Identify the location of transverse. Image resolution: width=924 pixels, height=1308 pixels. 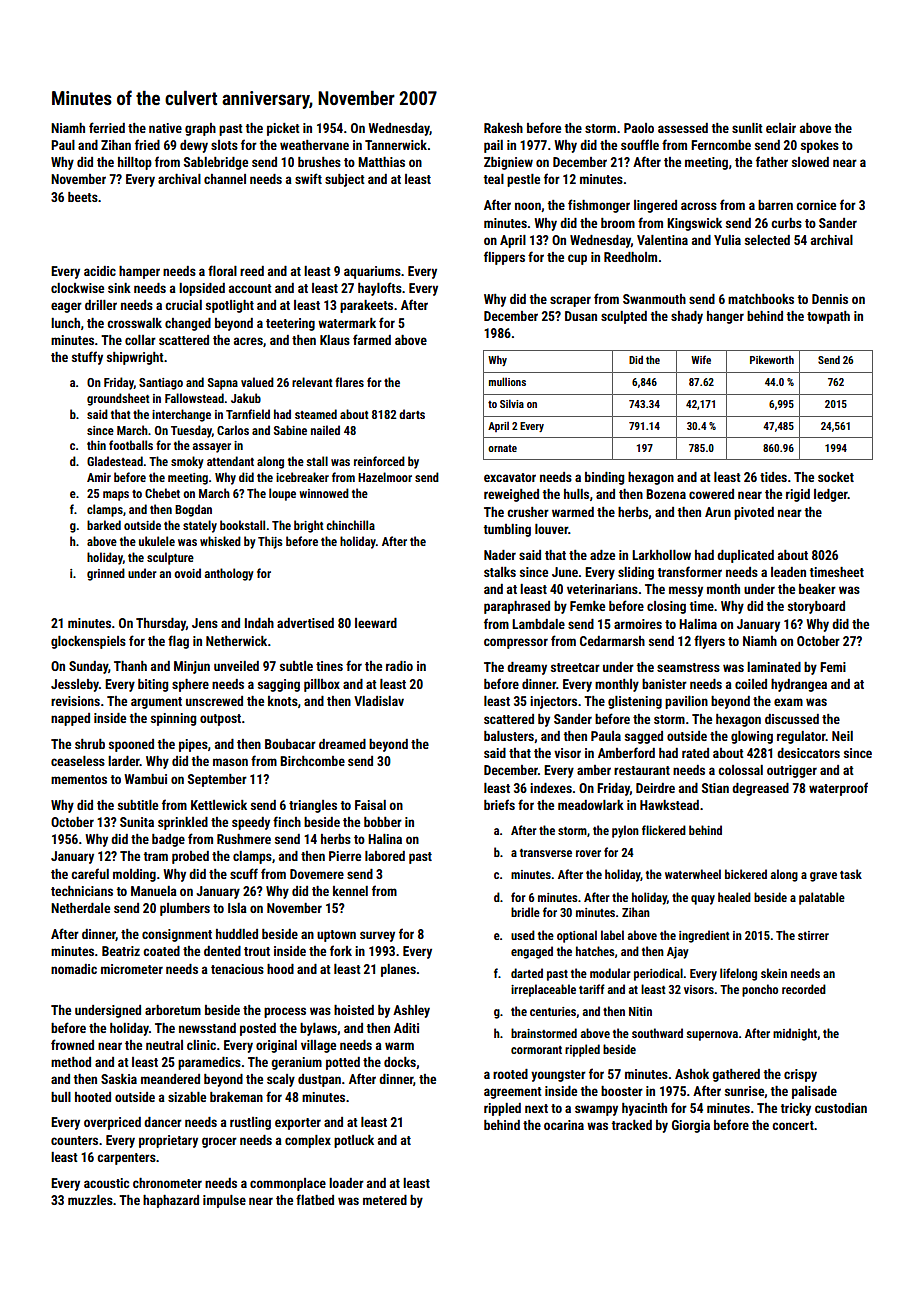
(546, 853).
